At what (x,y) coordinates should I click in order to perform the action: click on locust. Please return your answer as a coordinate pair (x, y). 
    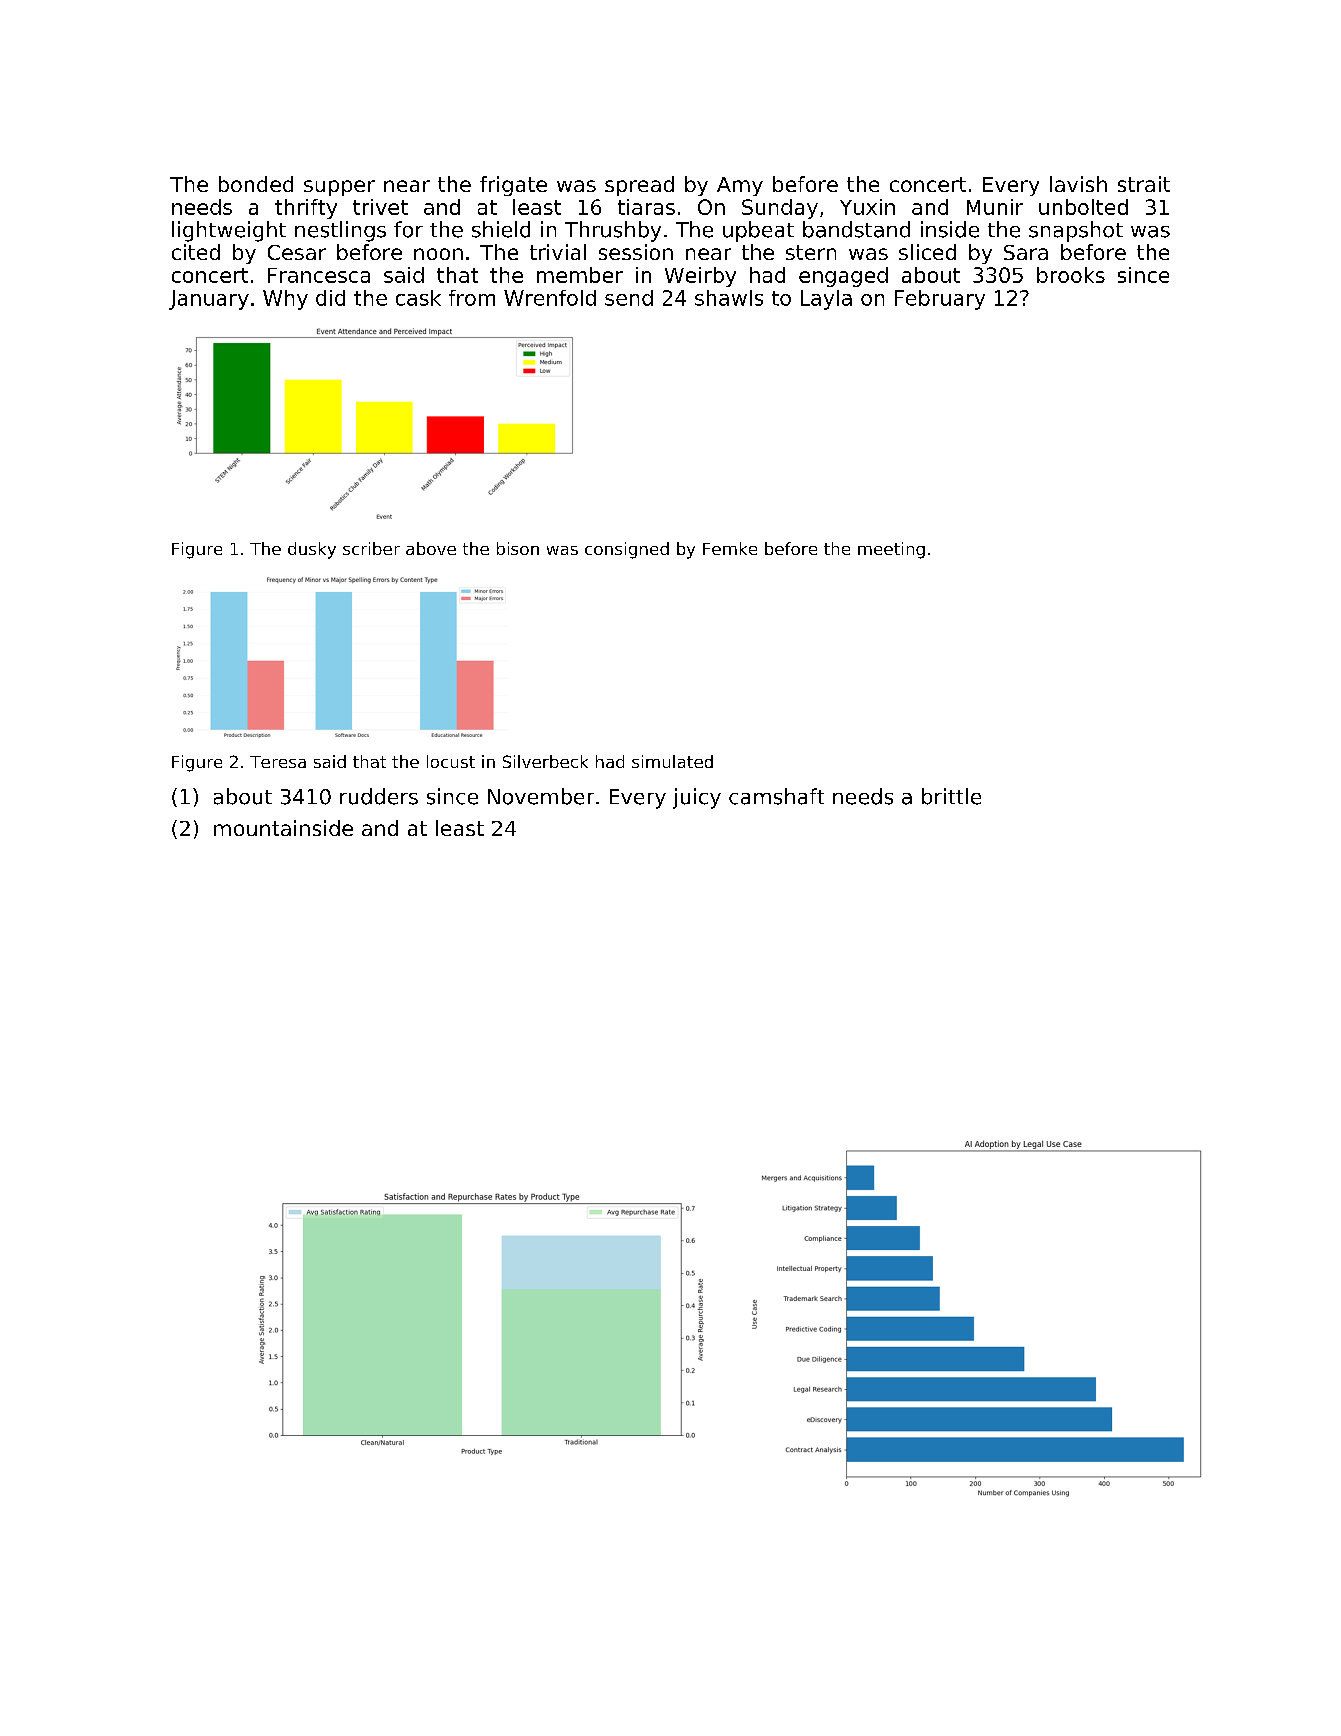
    Looking at the image, I should click on (451, 761).
